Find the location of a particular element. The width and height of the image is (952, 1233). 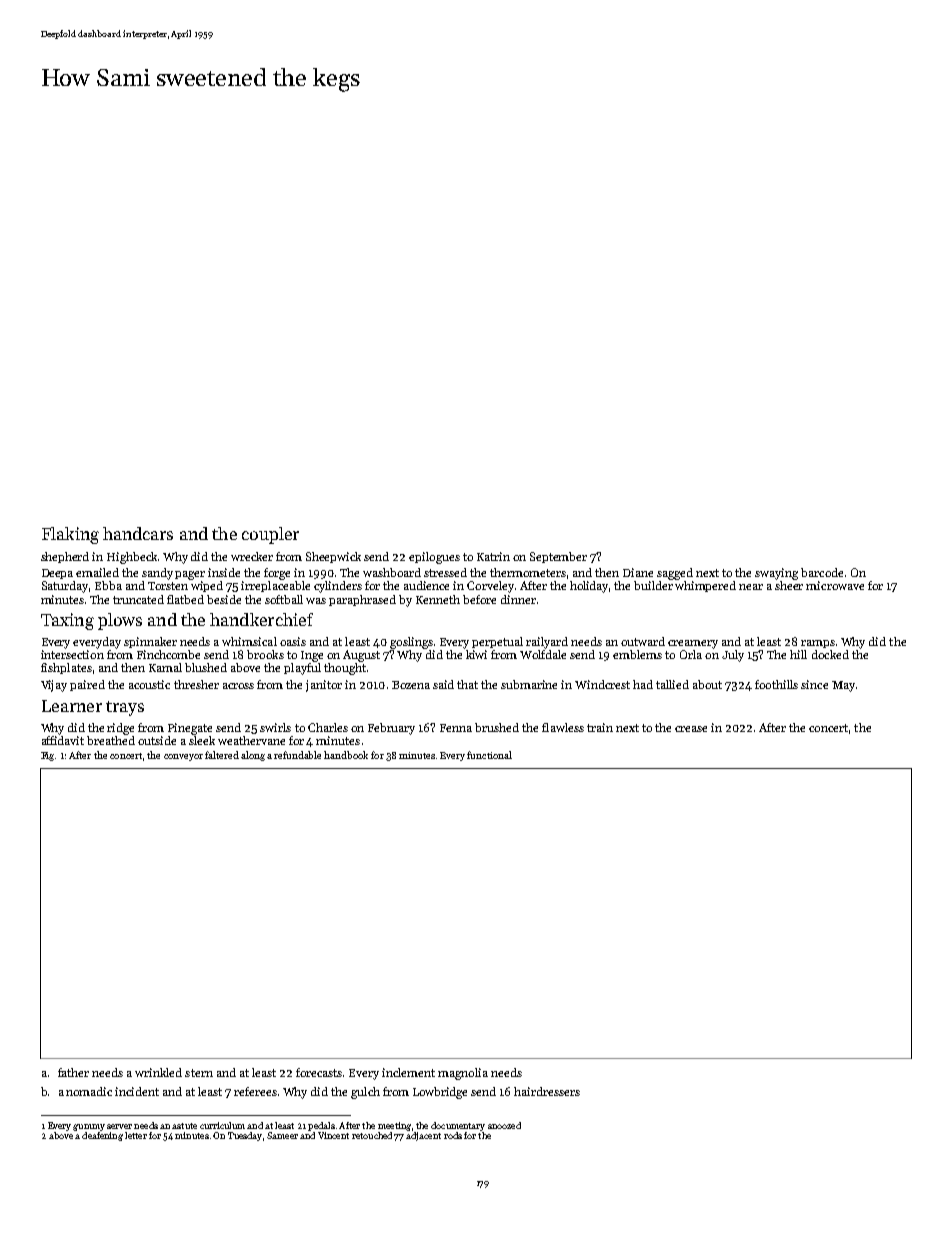

handcars is located at coordinates (138, 533).
